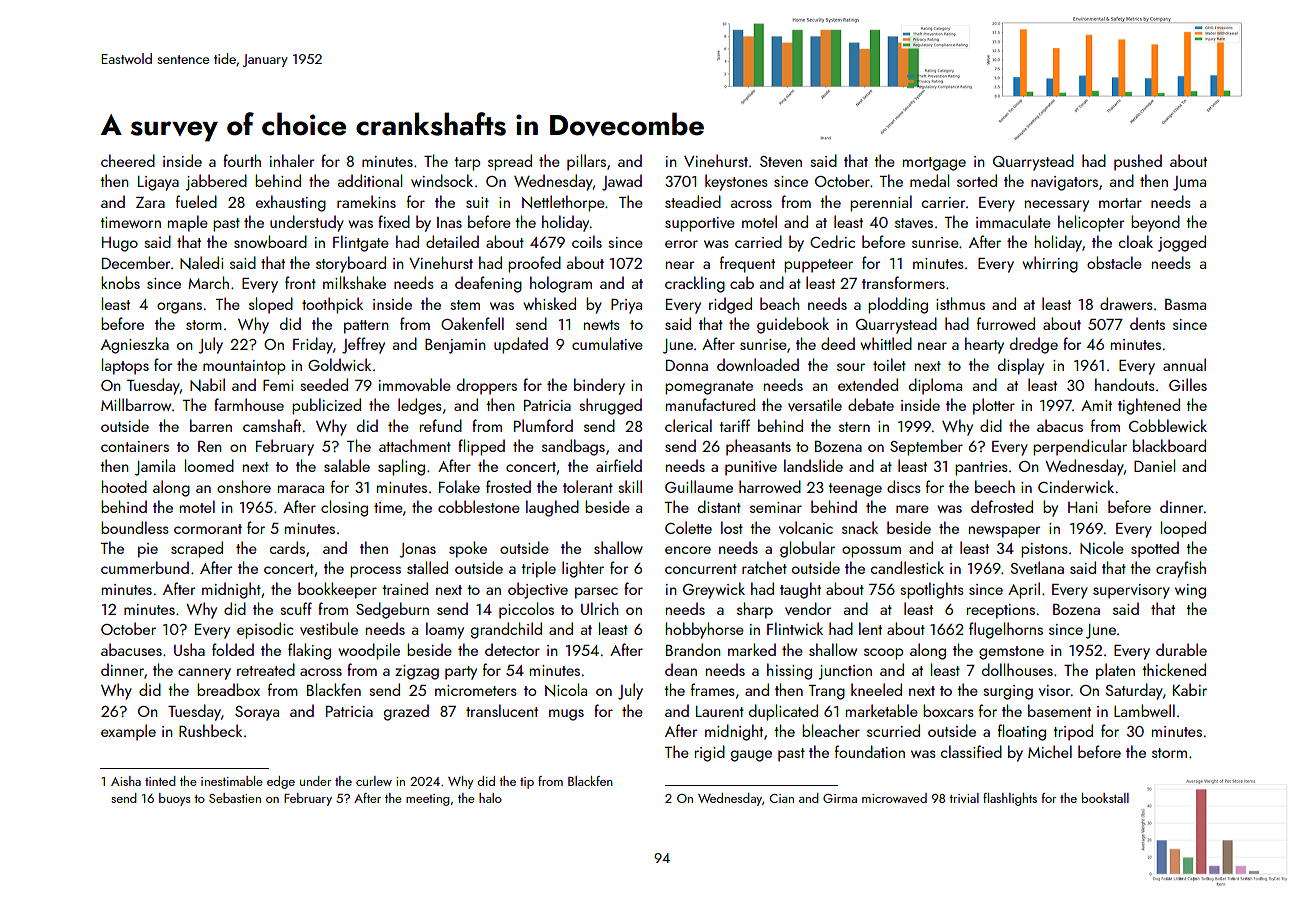  What do you see at coordinates (1190, 689) in the image?
I see `Kabir` at bounding box center [1190, 689].
